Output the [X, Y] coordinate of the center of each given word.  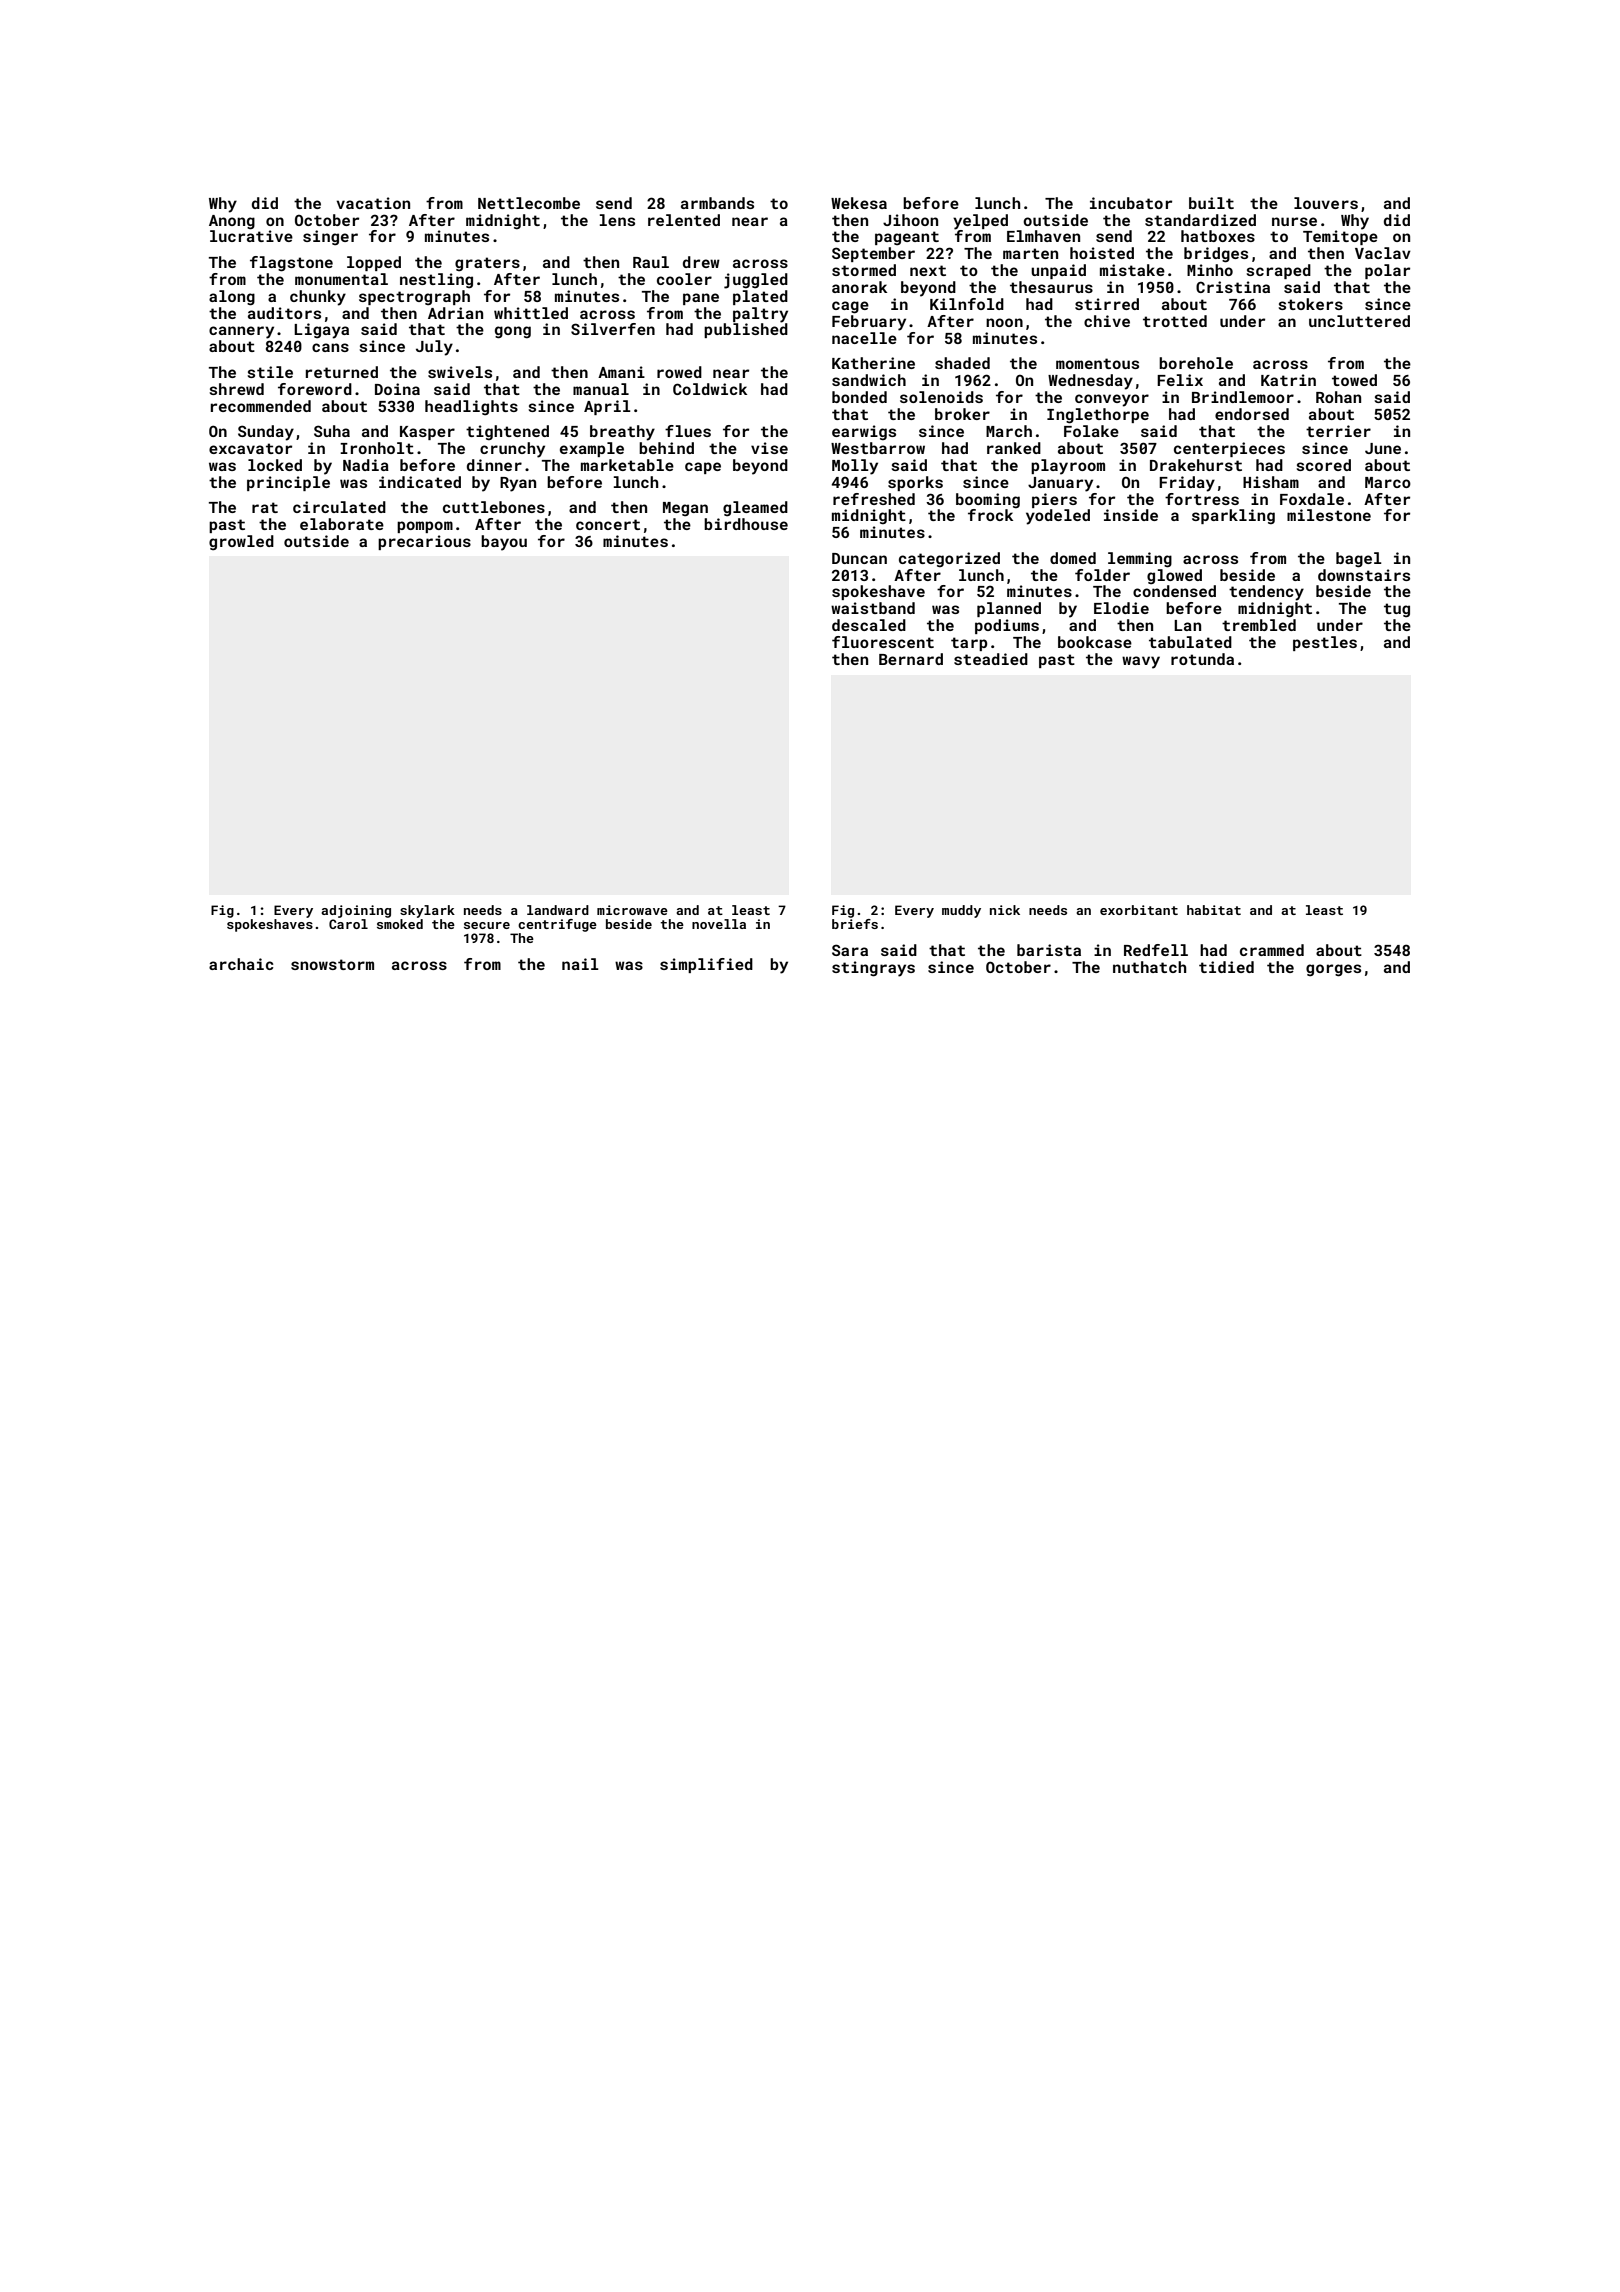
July [434, 348]
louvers [1326, 203]
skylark [427, 911]
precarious [424, 542]
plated [760, 297]
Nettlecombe [529, 203]
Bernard [911, 659]
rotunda [1202, 659]
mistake [1132, 270]
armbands [717, 203]
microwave [632, 910]
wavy [1141, 662]
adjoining [356, 911]
